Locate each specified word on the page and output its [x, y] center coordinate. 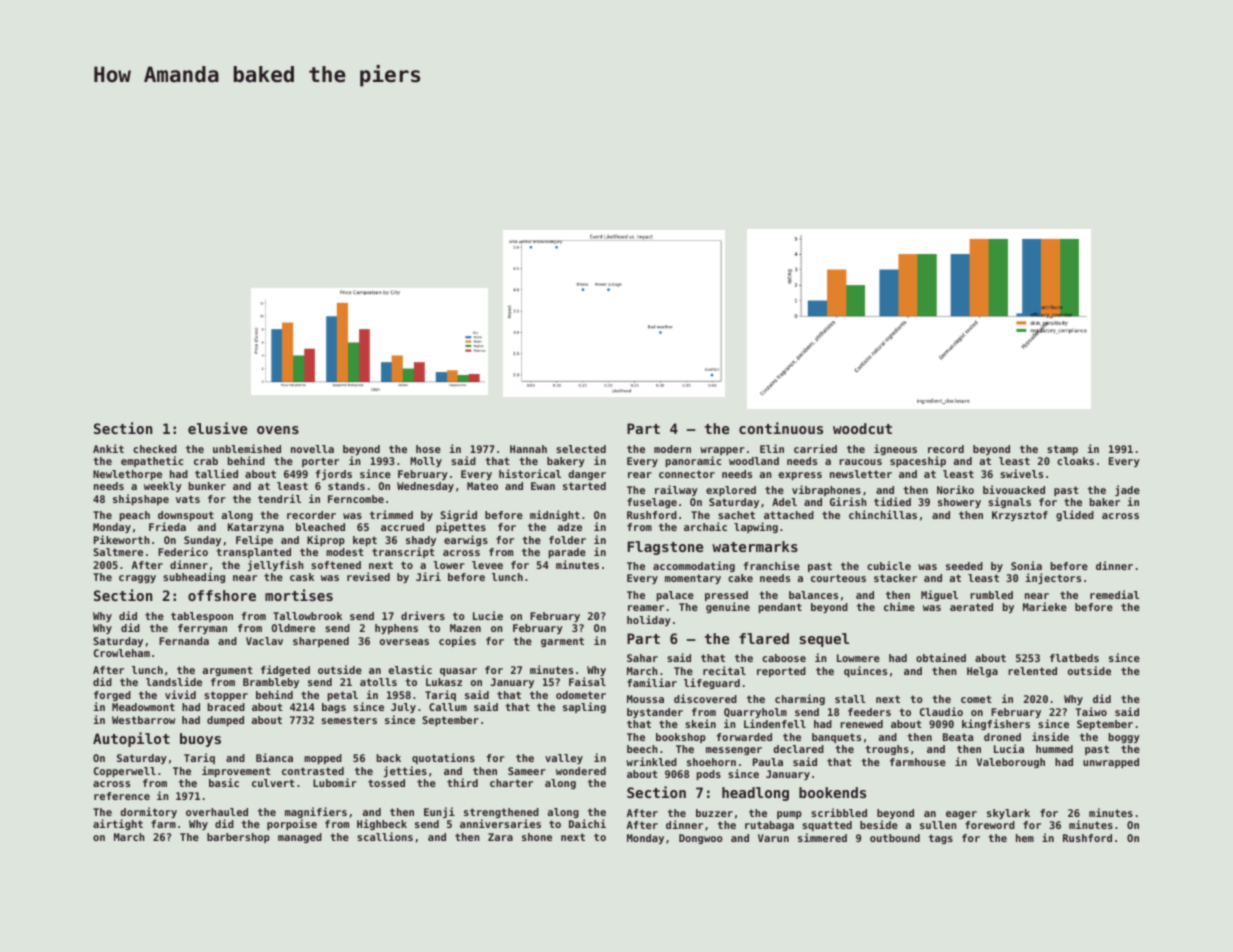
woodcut [862, 428]
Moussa [645, 699]
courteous [838, 578]
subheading [194, 577]
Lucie [488, 615]
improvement [236, 771]
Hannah [528, 449]
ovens [278, 430]
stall [850, 699]
